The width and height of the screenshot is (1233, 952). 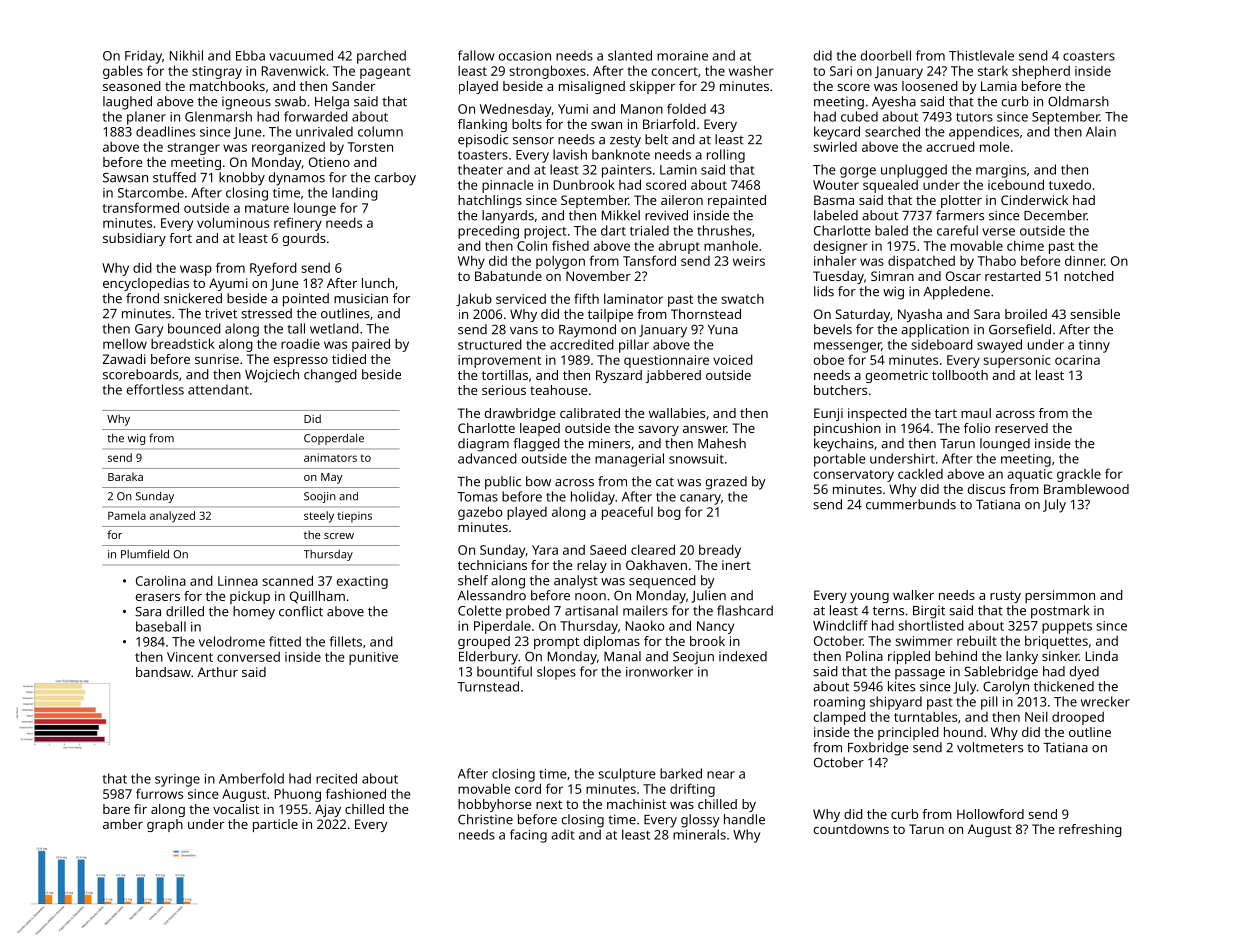 I want to click on Lamia, so click(x=999, y=86).
